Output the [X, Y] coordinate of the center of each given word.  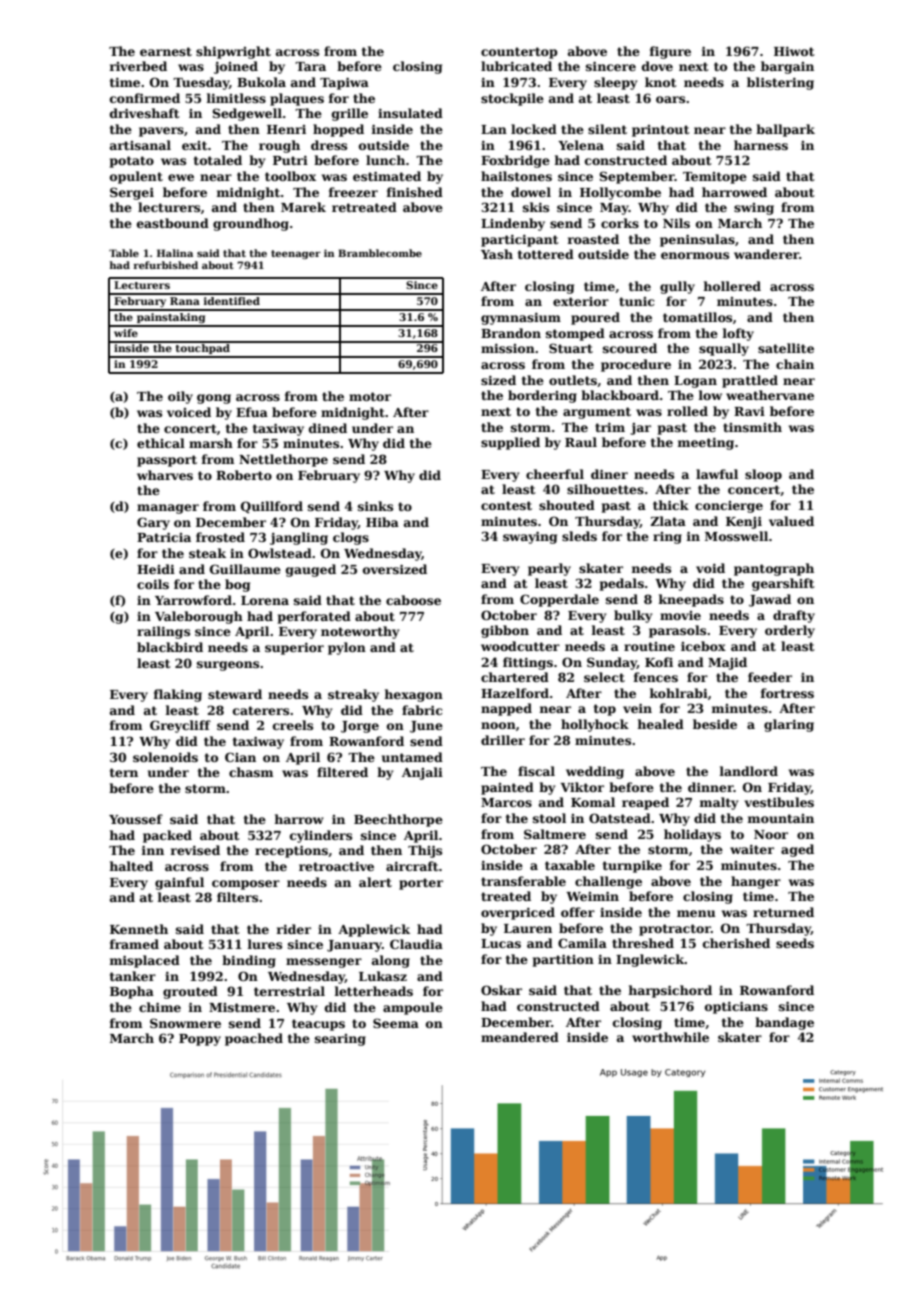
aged [797, 850]
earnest [166, 51]
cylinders [321, 836]
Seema [396, 1023]
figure [670, 52]
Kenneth [139, 929]
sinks [375, 506]
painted [507, 788]
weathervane [770, 395]
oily [180, 397]
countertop [519, 53]
